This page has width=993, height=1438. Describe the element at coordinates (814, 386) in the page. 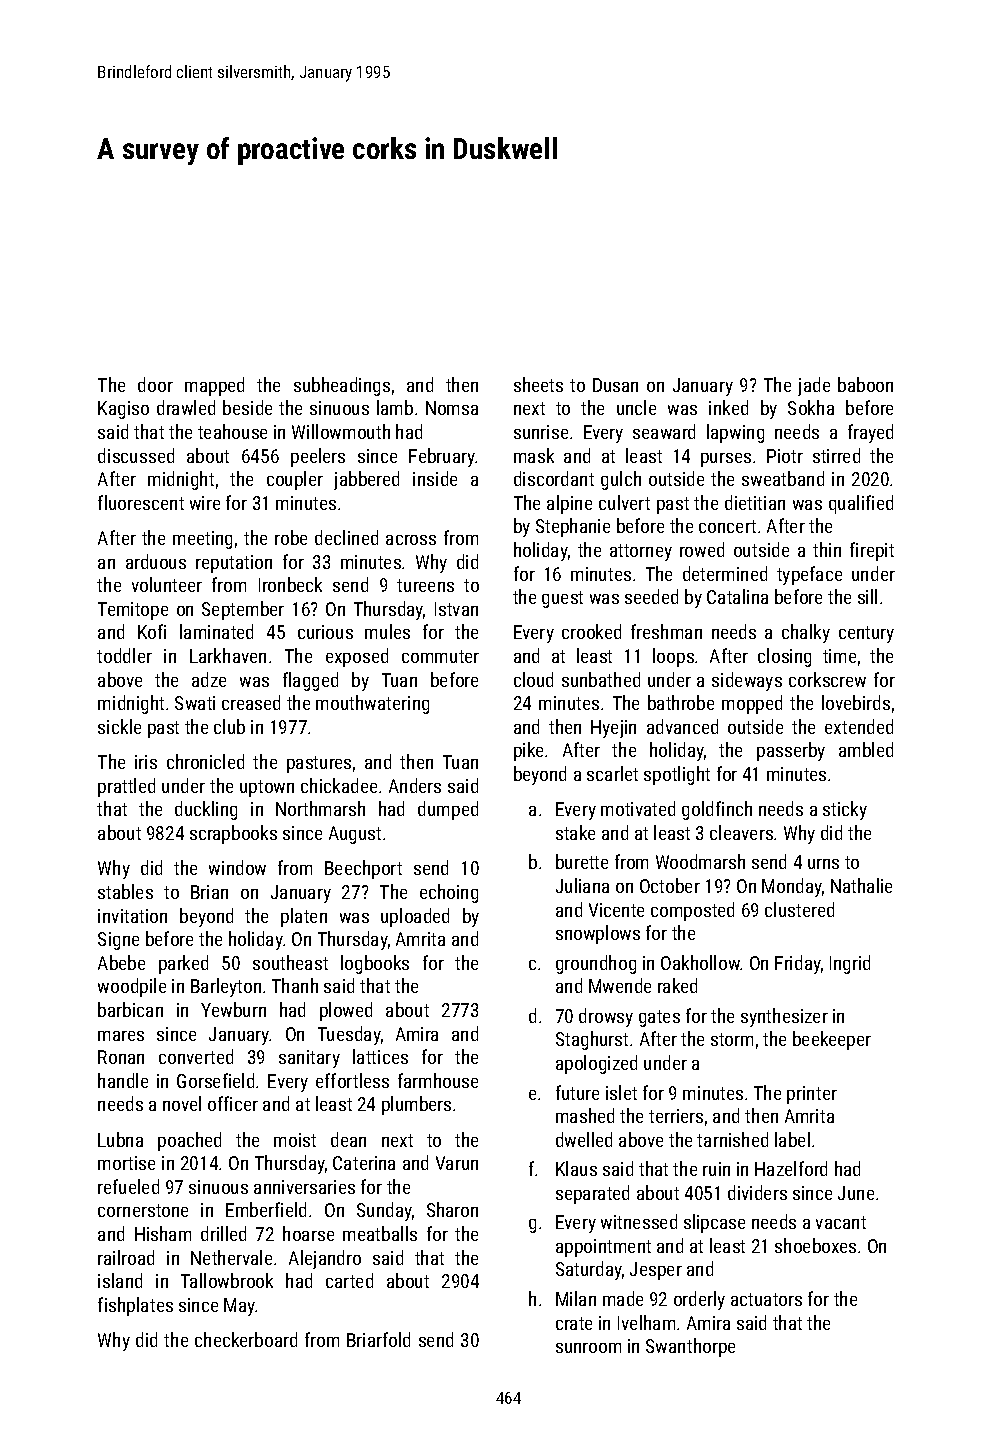

I see `jade` at that location.
